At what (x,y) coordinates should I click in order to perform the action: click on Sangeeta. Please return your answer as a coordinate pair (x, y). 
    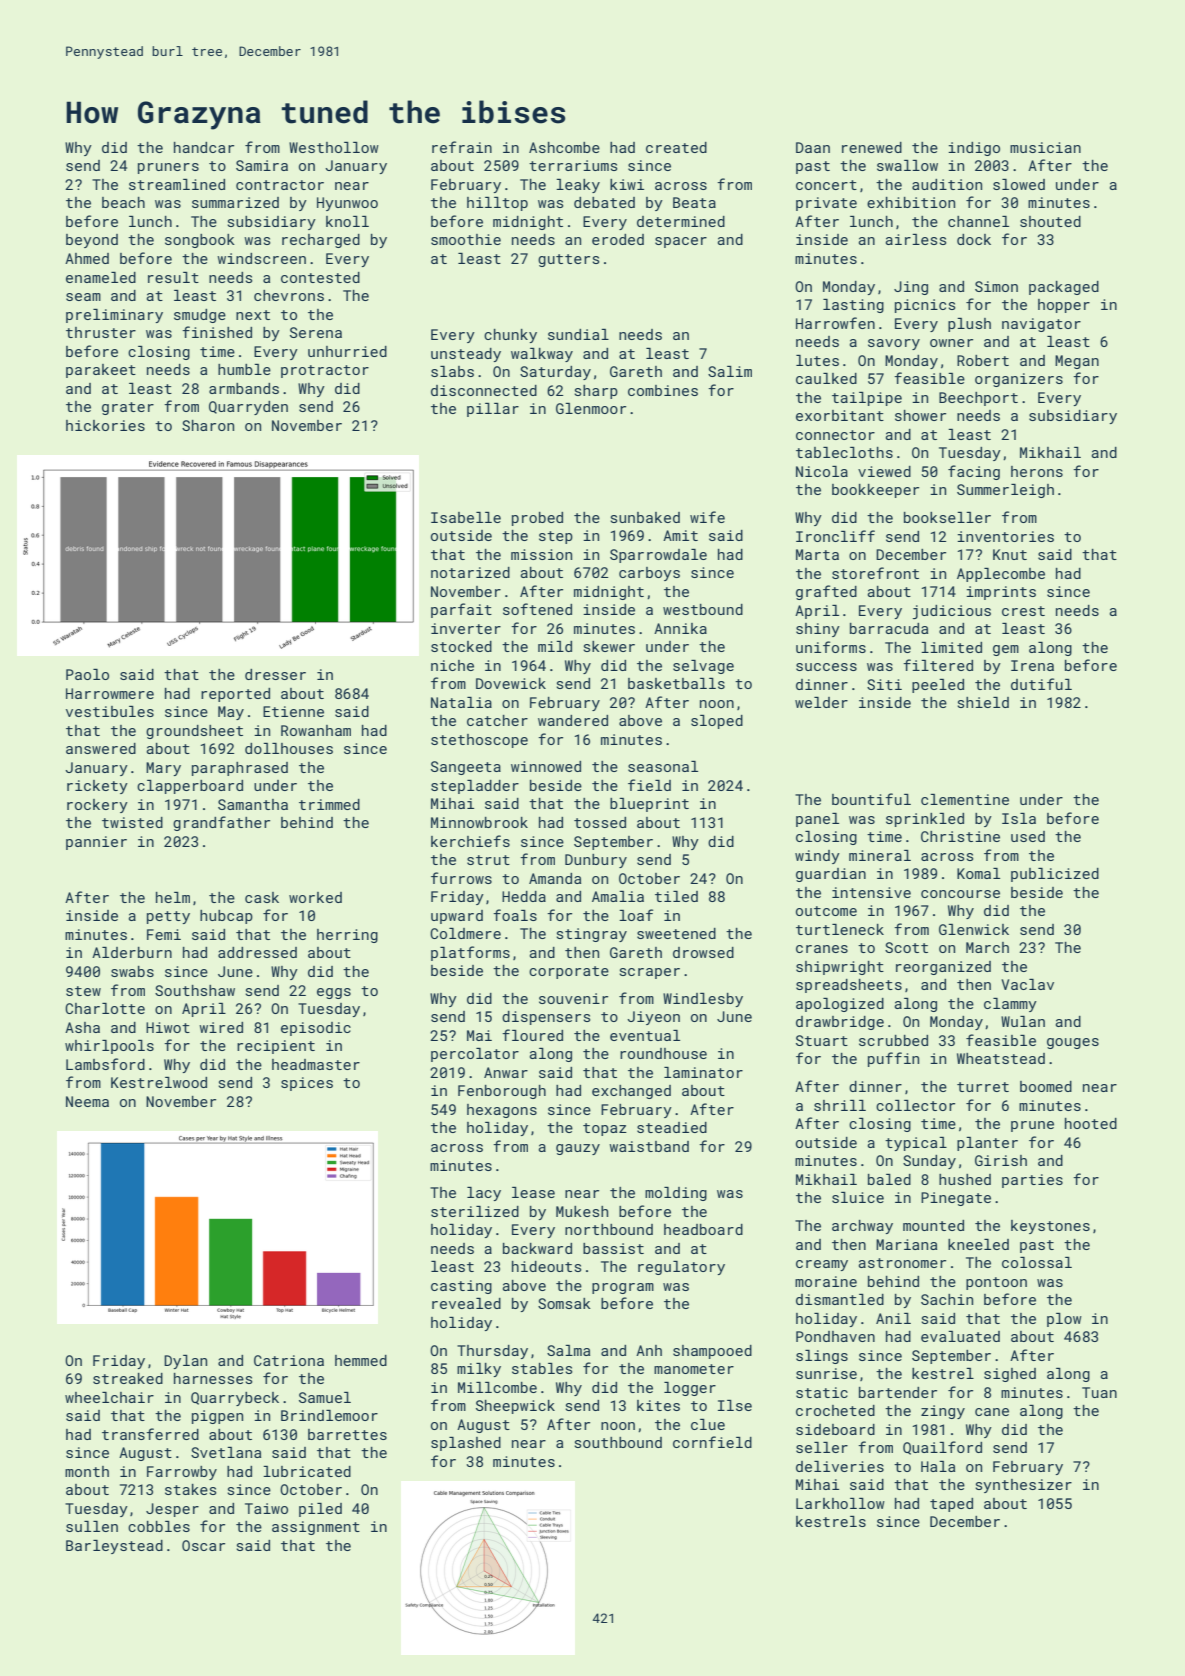
    Looking at the image, I should click on (466, 768).
